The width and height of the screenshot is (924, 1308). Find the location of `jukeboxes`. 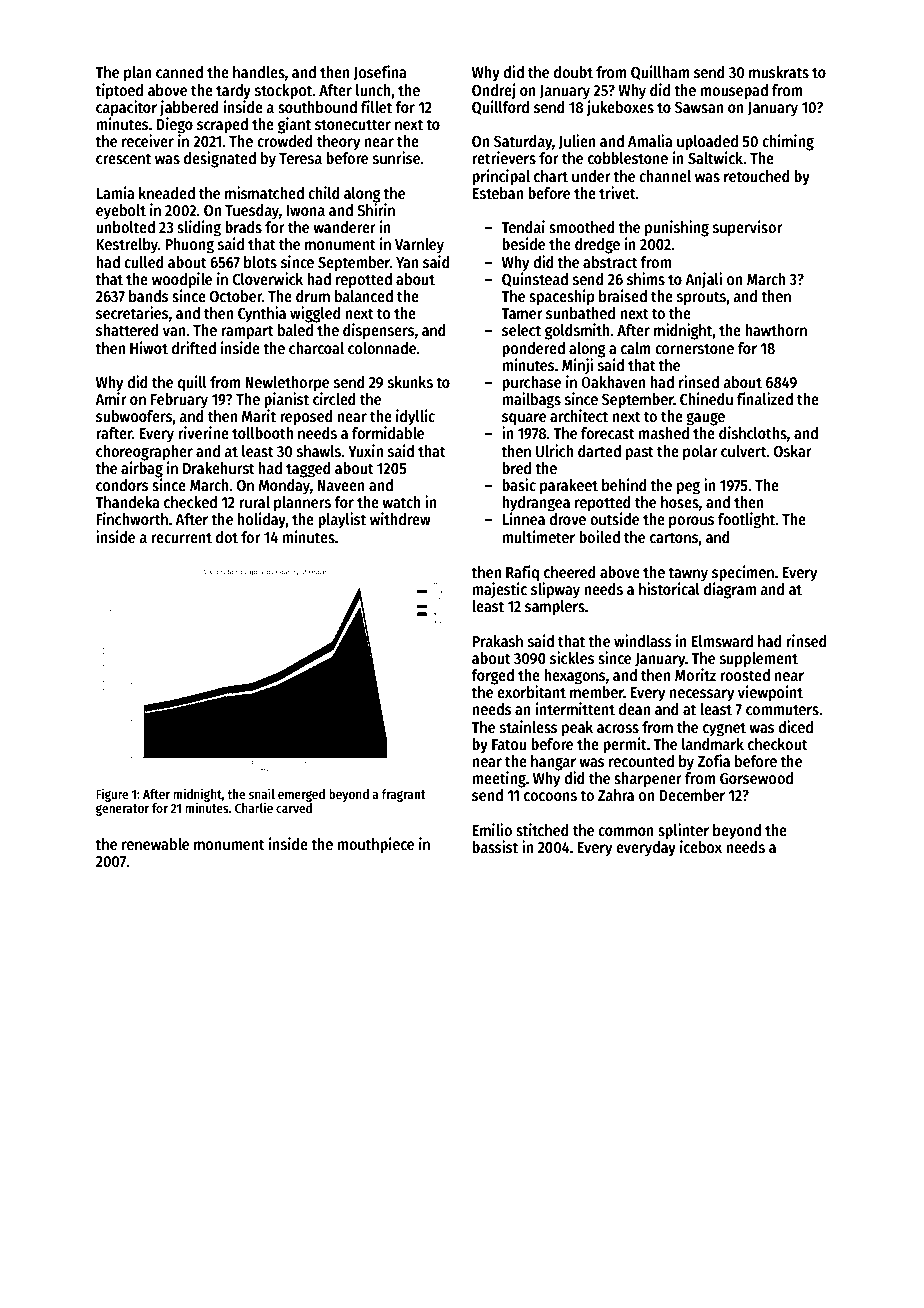

jukeboxes is located at coordinates (620, 108).
